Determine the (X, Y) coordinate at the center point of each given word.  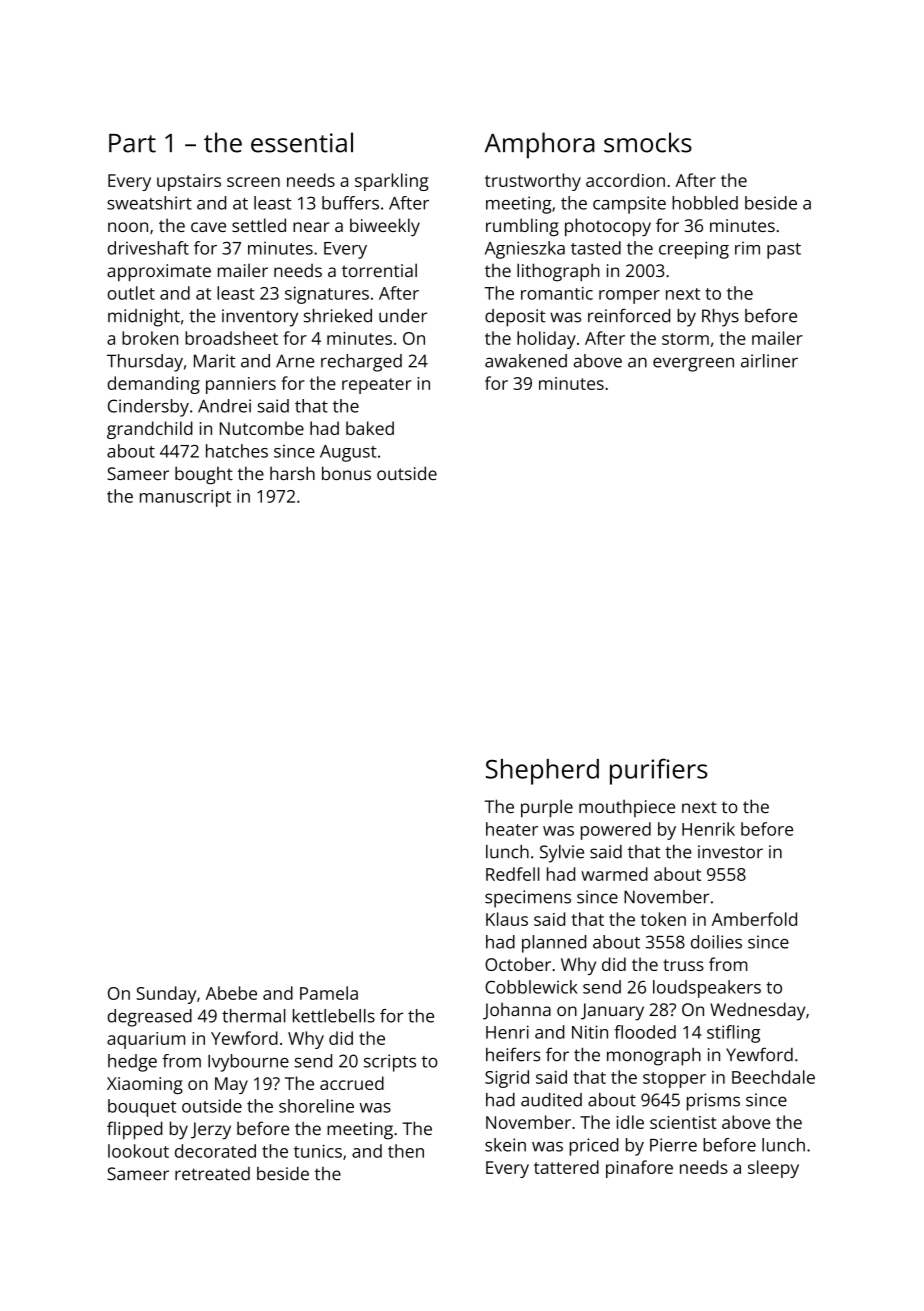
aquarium (146, 1040)
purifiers (659, 771)
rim (747, 248)
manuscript (185, 498)
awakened (526, 361)
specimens (528, 899)
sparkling (391, 182)
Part (132, 143)
